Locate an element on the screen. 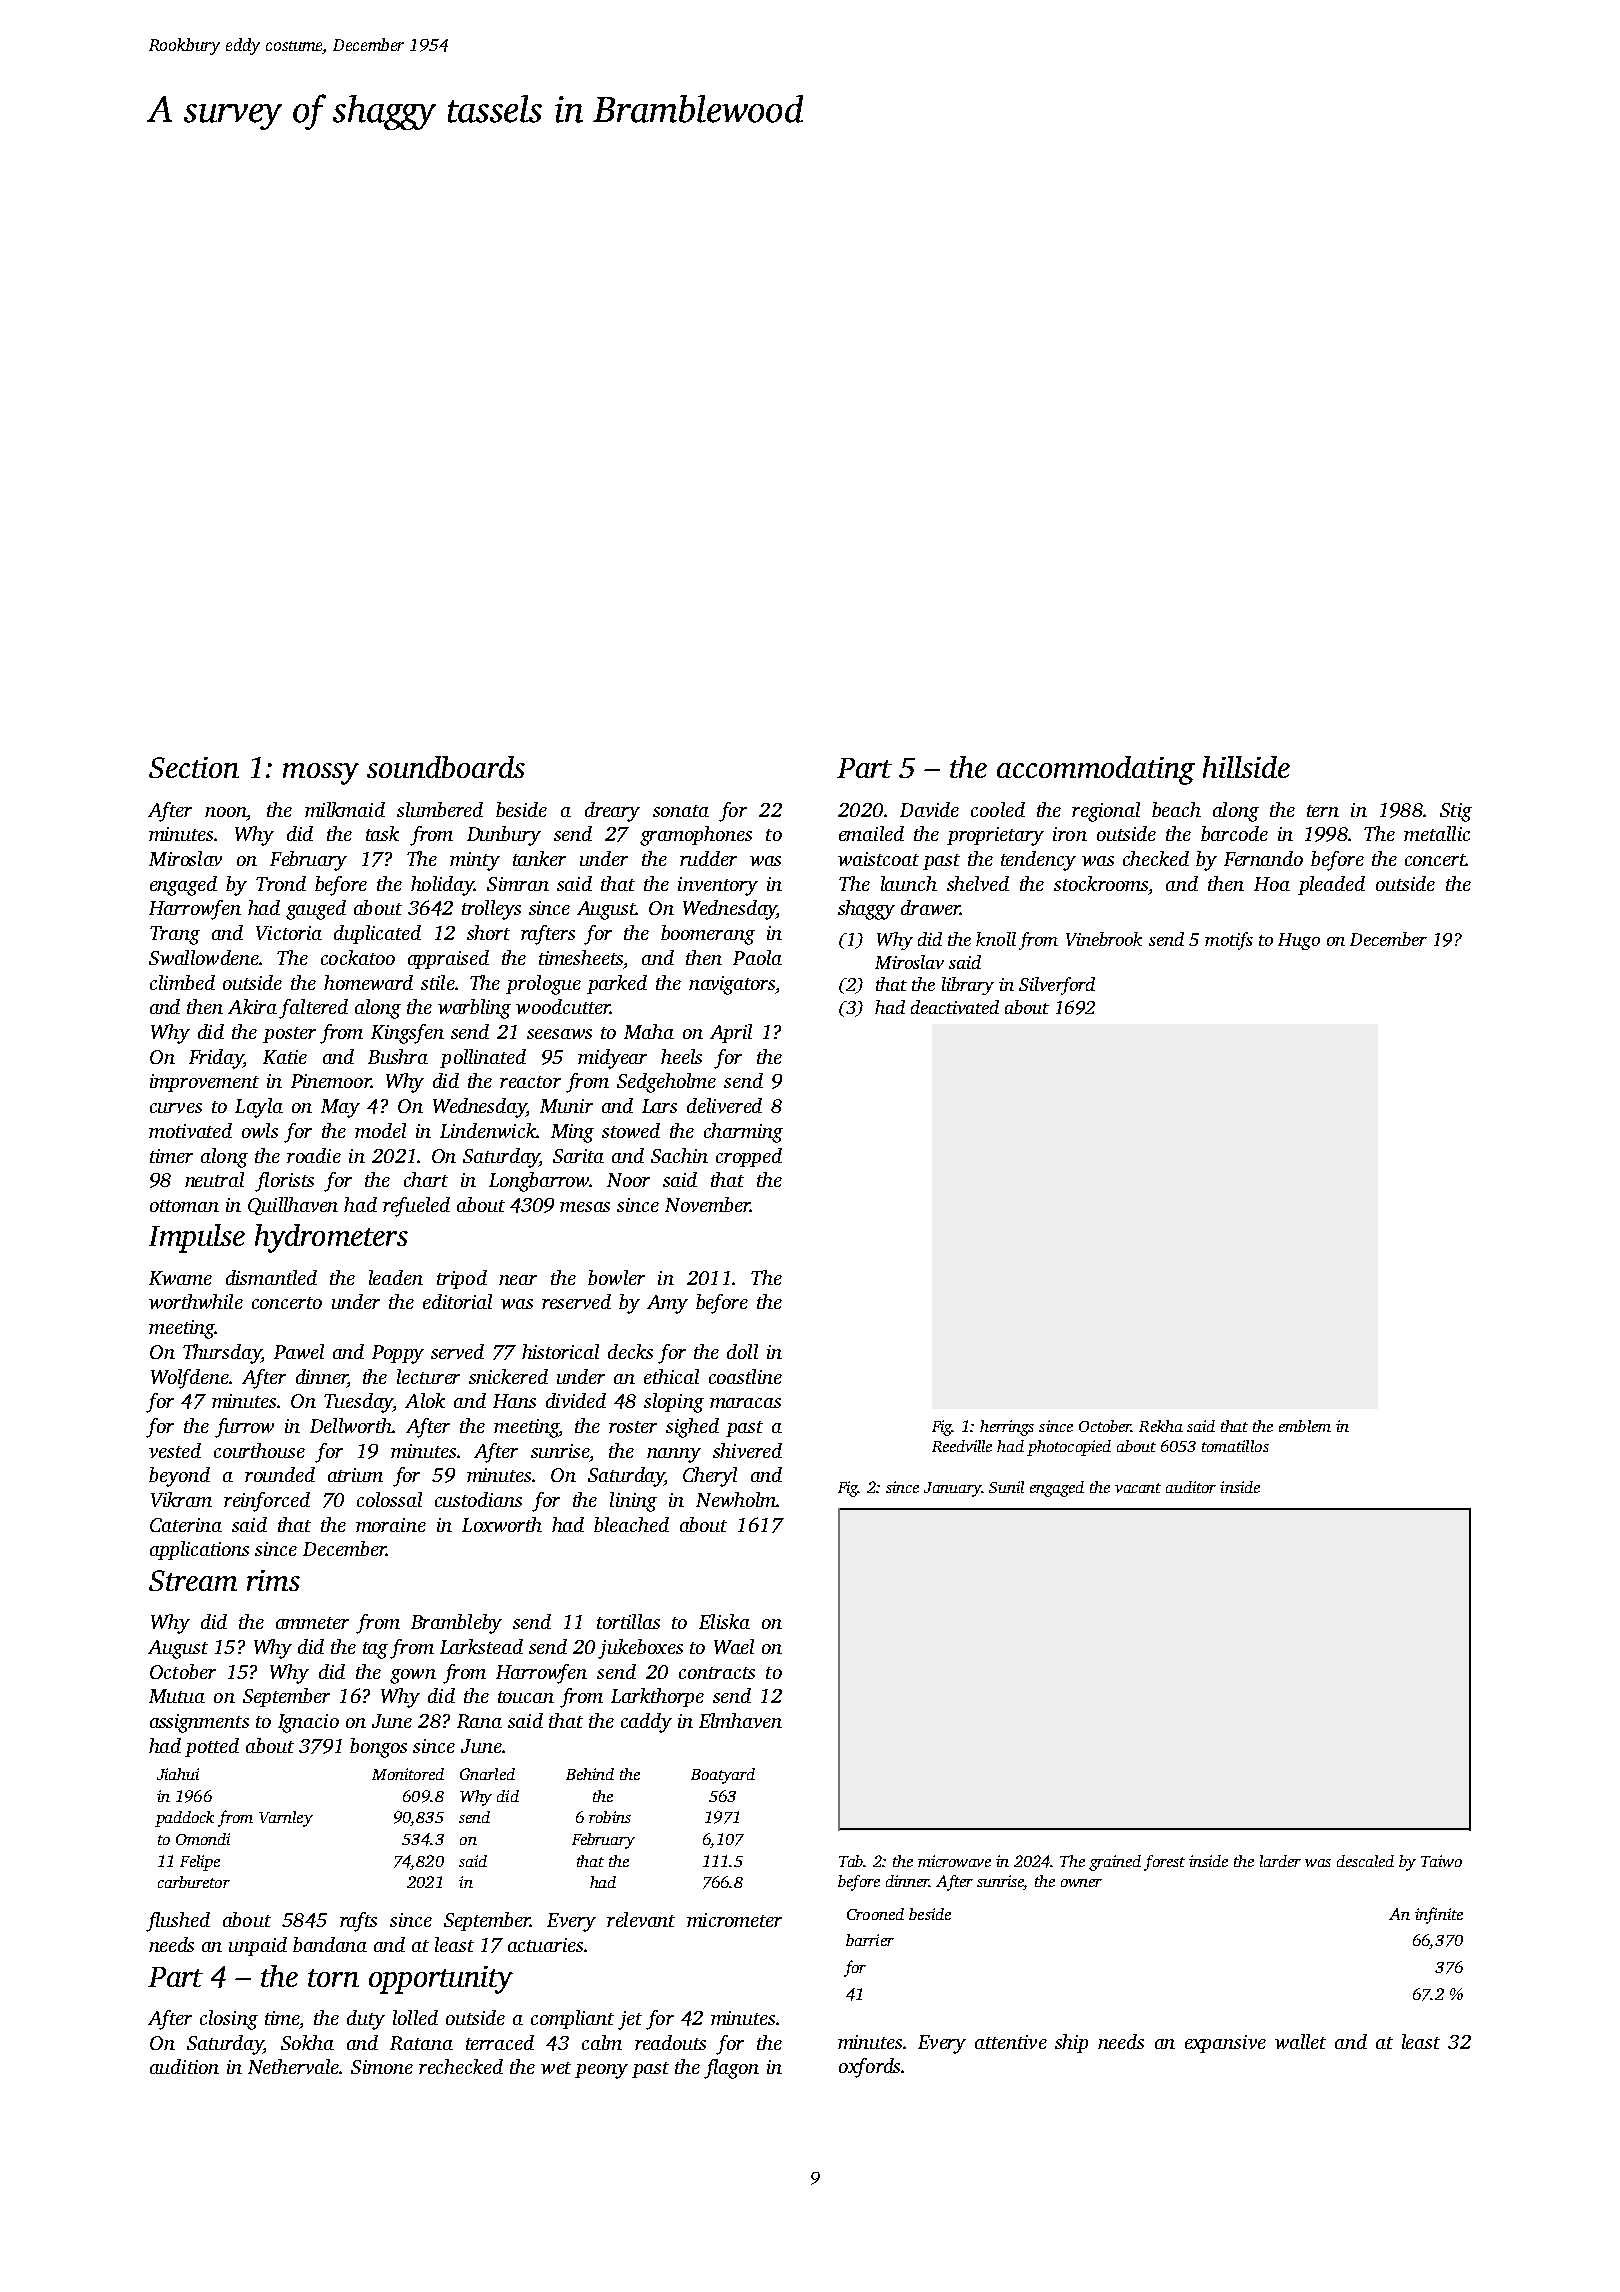 This screenshot has width=1620, height=2292. accommodating is located at coordinates (1096, 770).
